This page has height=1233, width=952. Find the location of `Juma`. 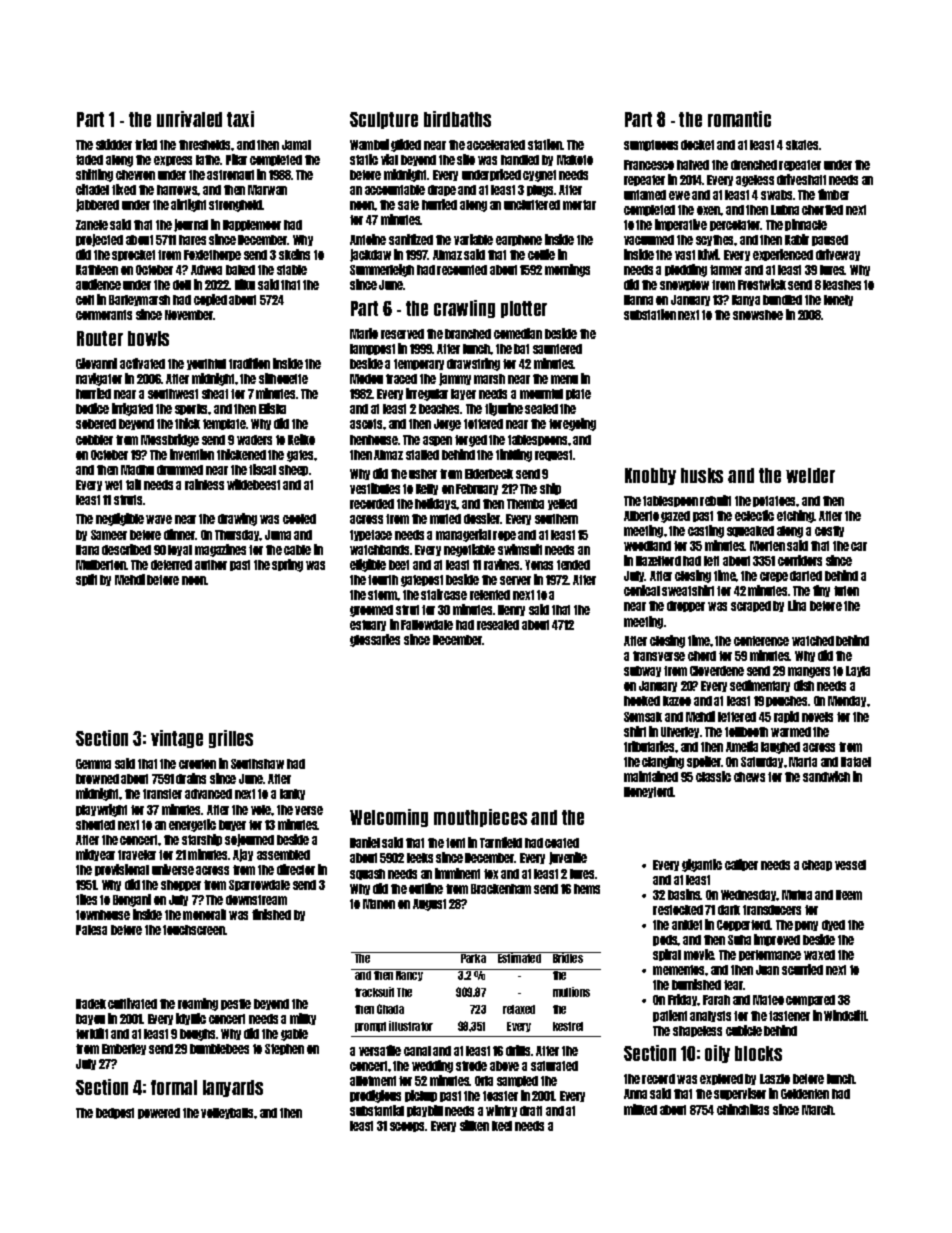

Juma is located at coordinates (278, 535).
